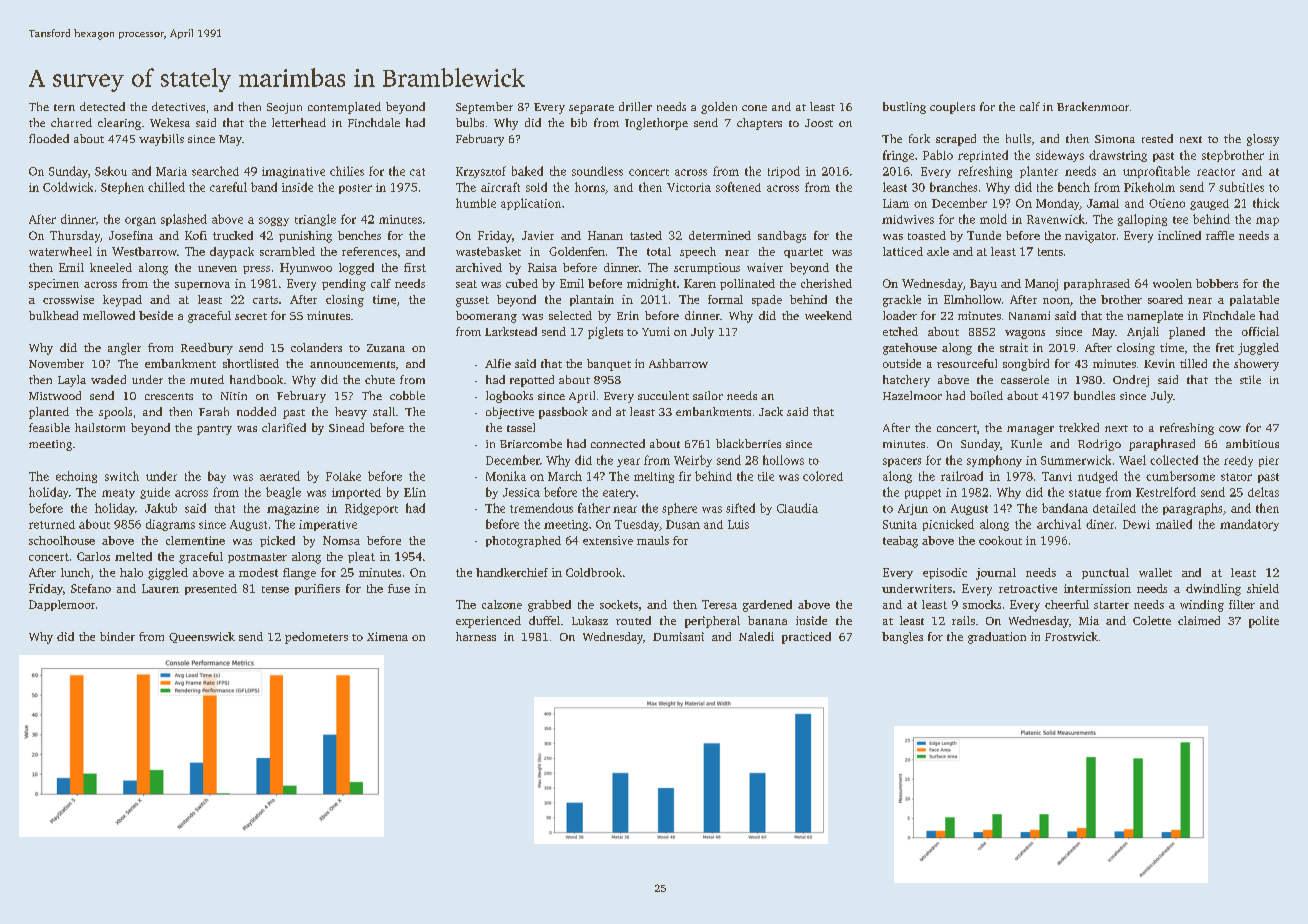 The image size is (1308, 924). What do you see at coordinates (472, 301) in the screenshot?
I see `gusset` at bounding box center [472, 301].
